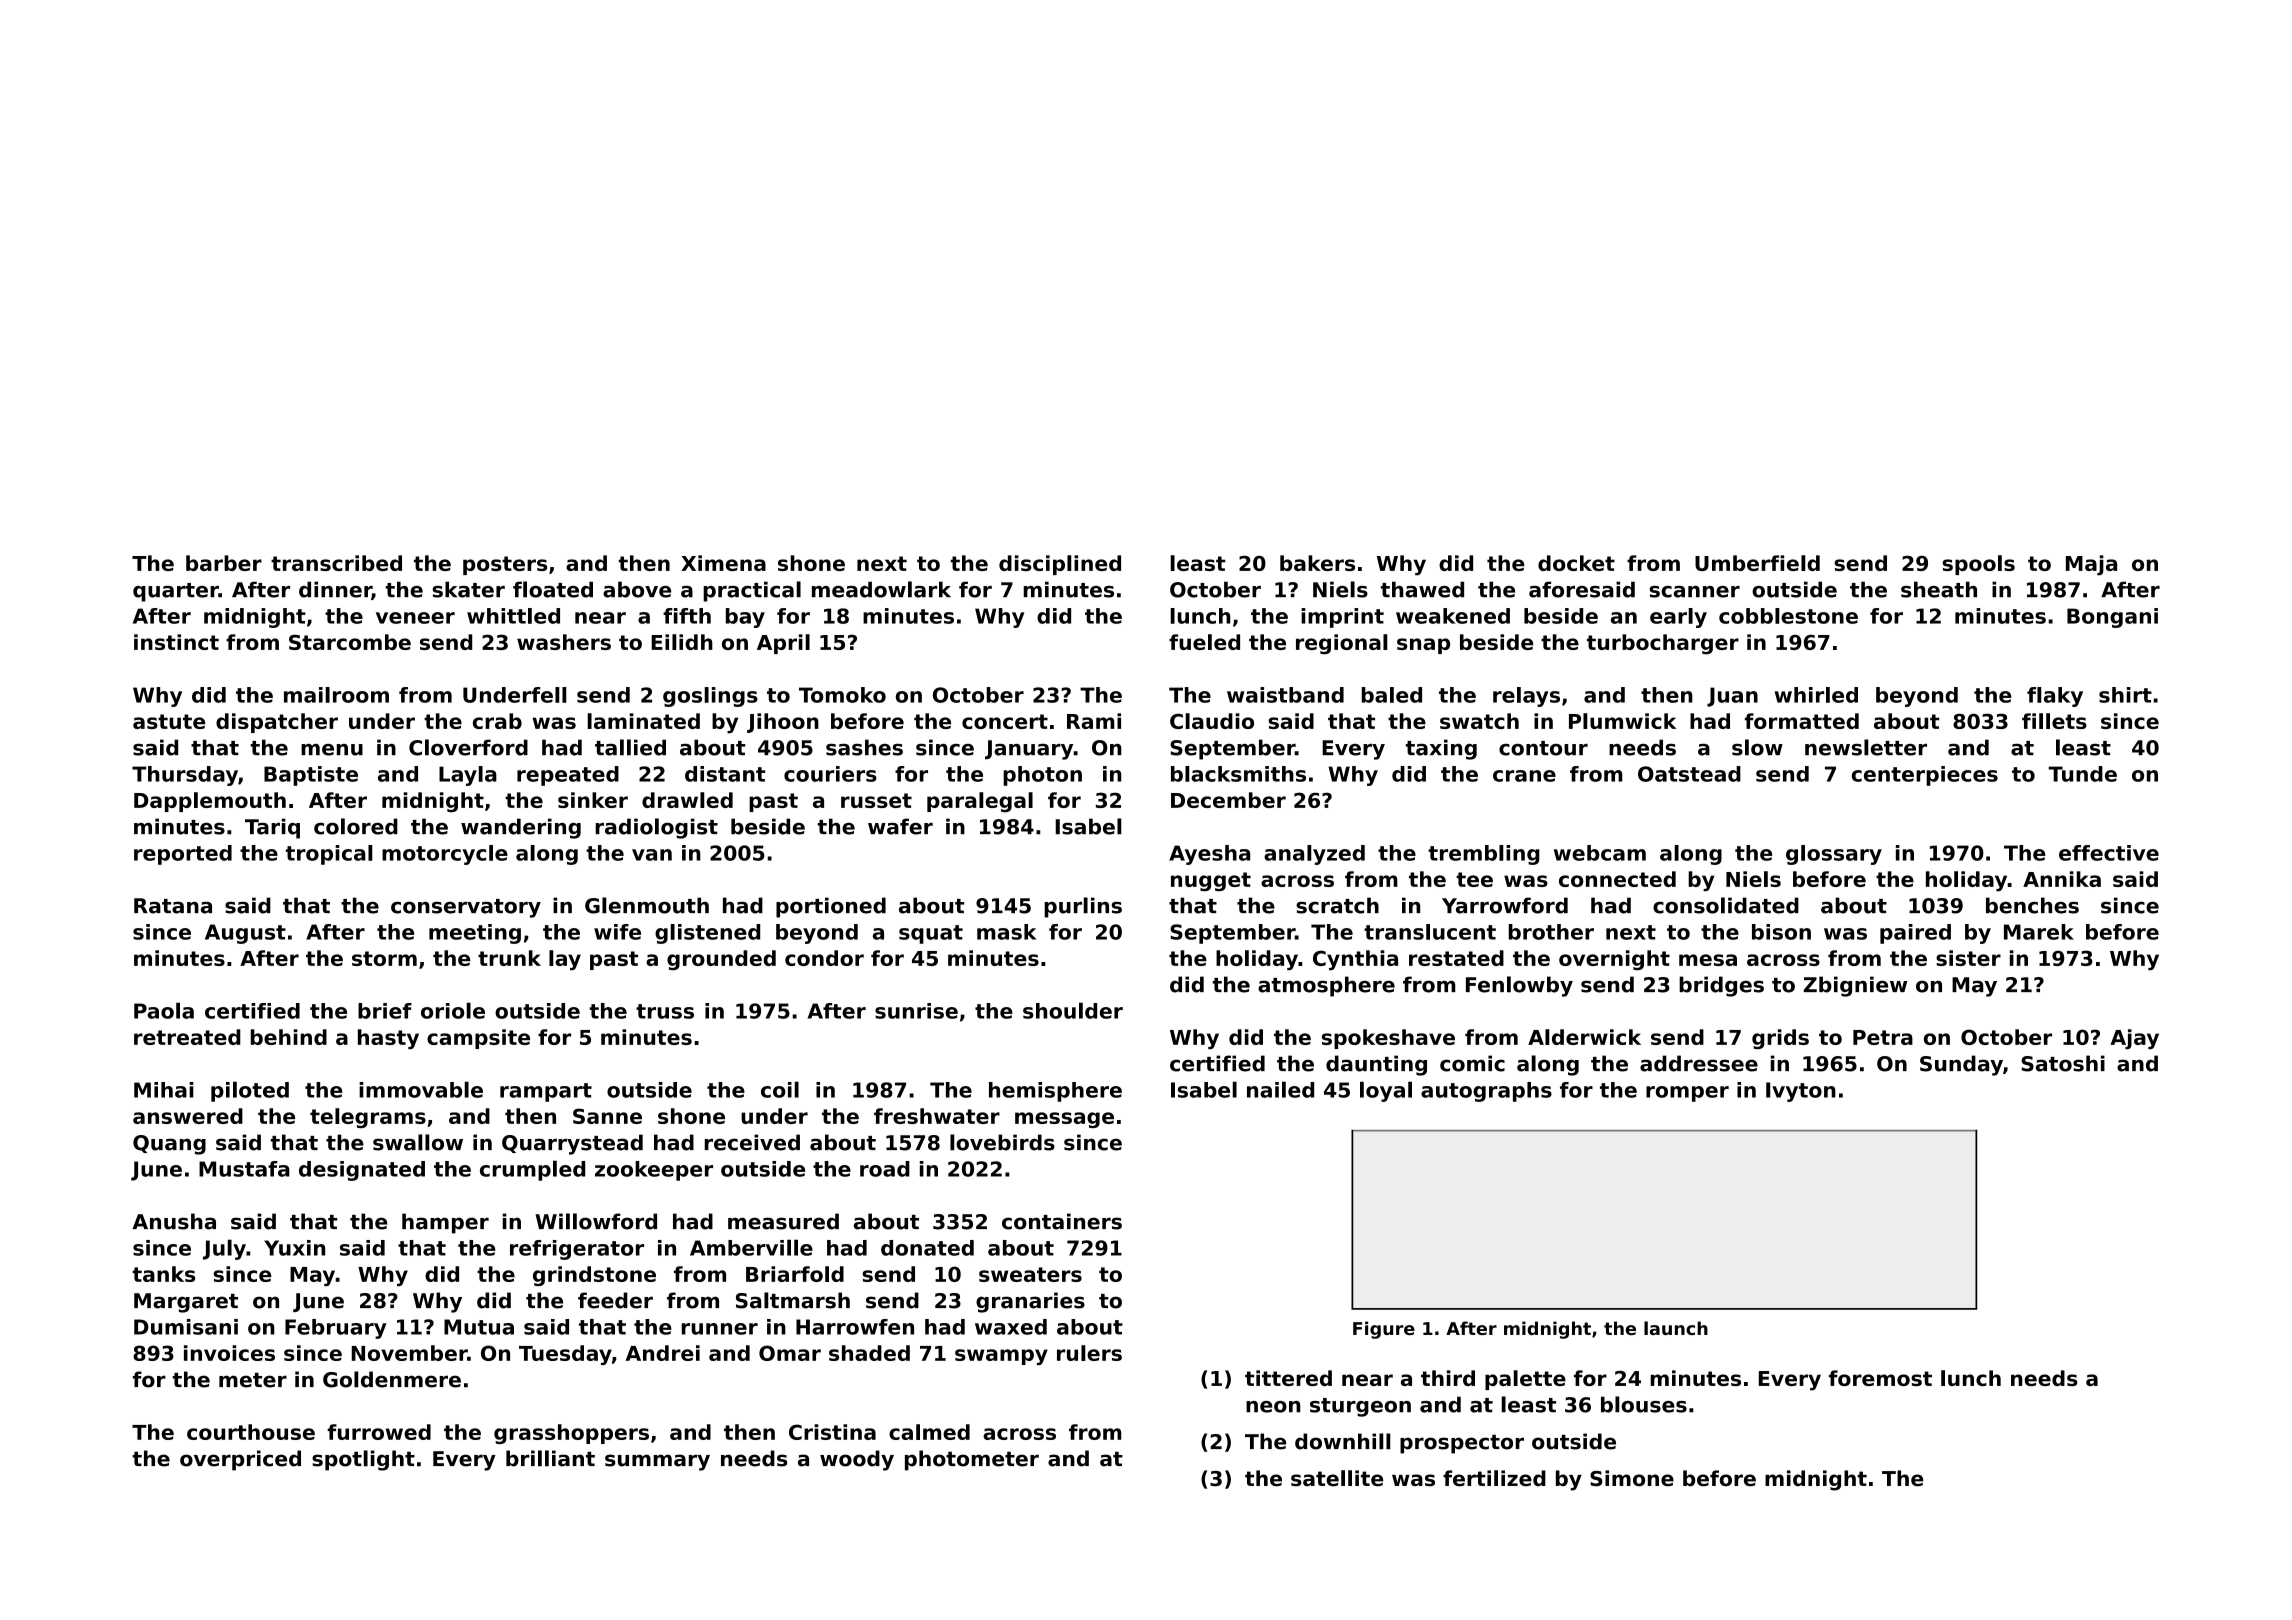  Describe the element at coordinates (857, 1460) in the page. I see `woody` at that location.
